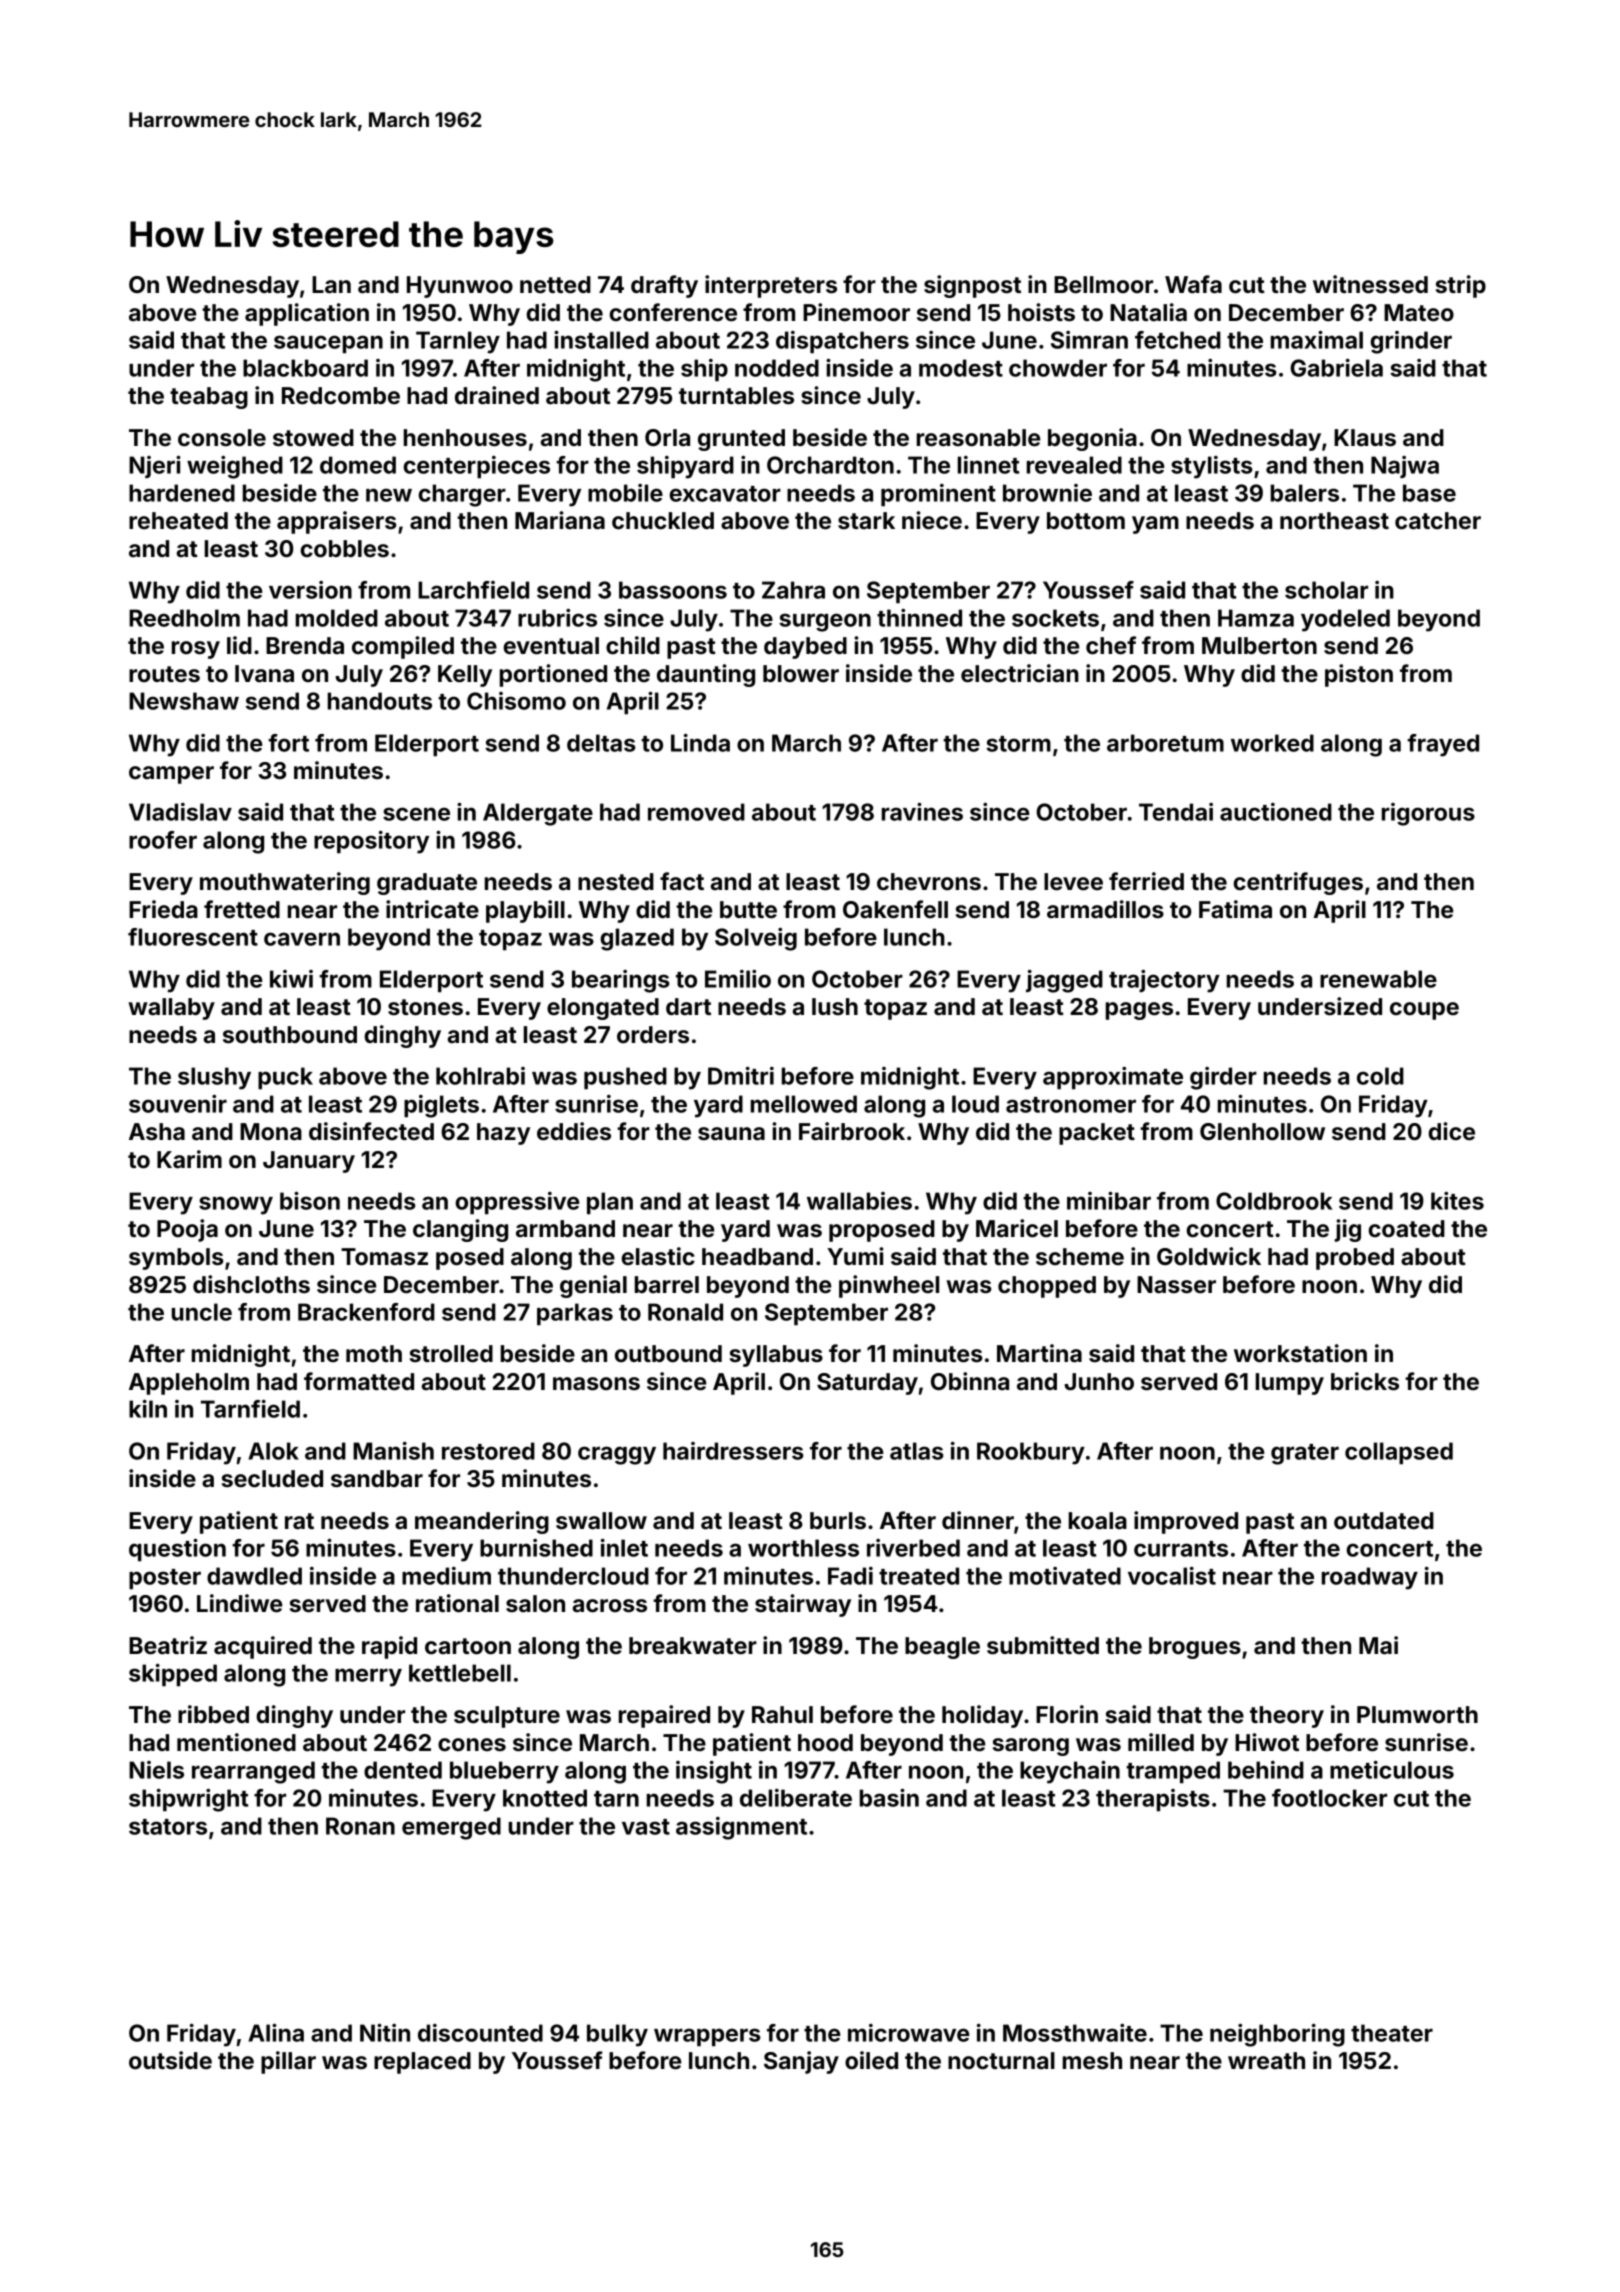  What do you see at coordinates (1392, 2033) in the document?
I see `theater` at bounding box center [1392, 2033].
